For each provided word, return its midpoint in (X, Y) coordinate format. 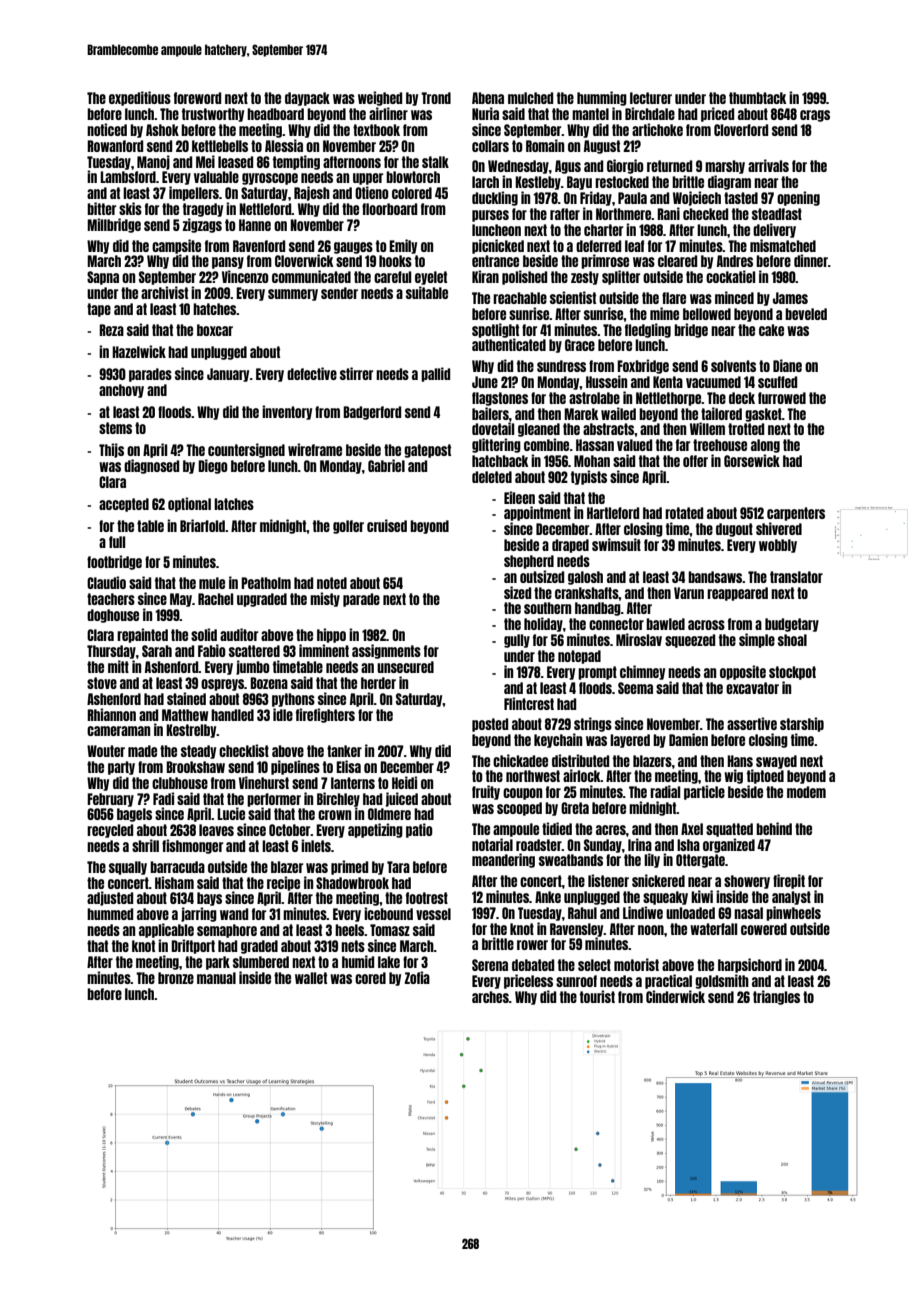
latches (234, 504)
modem (806, 792)
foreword (197, 98)
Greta (575, 808)
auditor (239, 634)
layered (630, 741)
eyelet (431, 278)
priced (717, 114)
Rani (668, 213)
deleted (492, 477)
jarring (199, 914)
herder (378, 683)
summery (293, 295)
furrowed (782, 398)
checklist (244, 750)
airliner (388, 113)
